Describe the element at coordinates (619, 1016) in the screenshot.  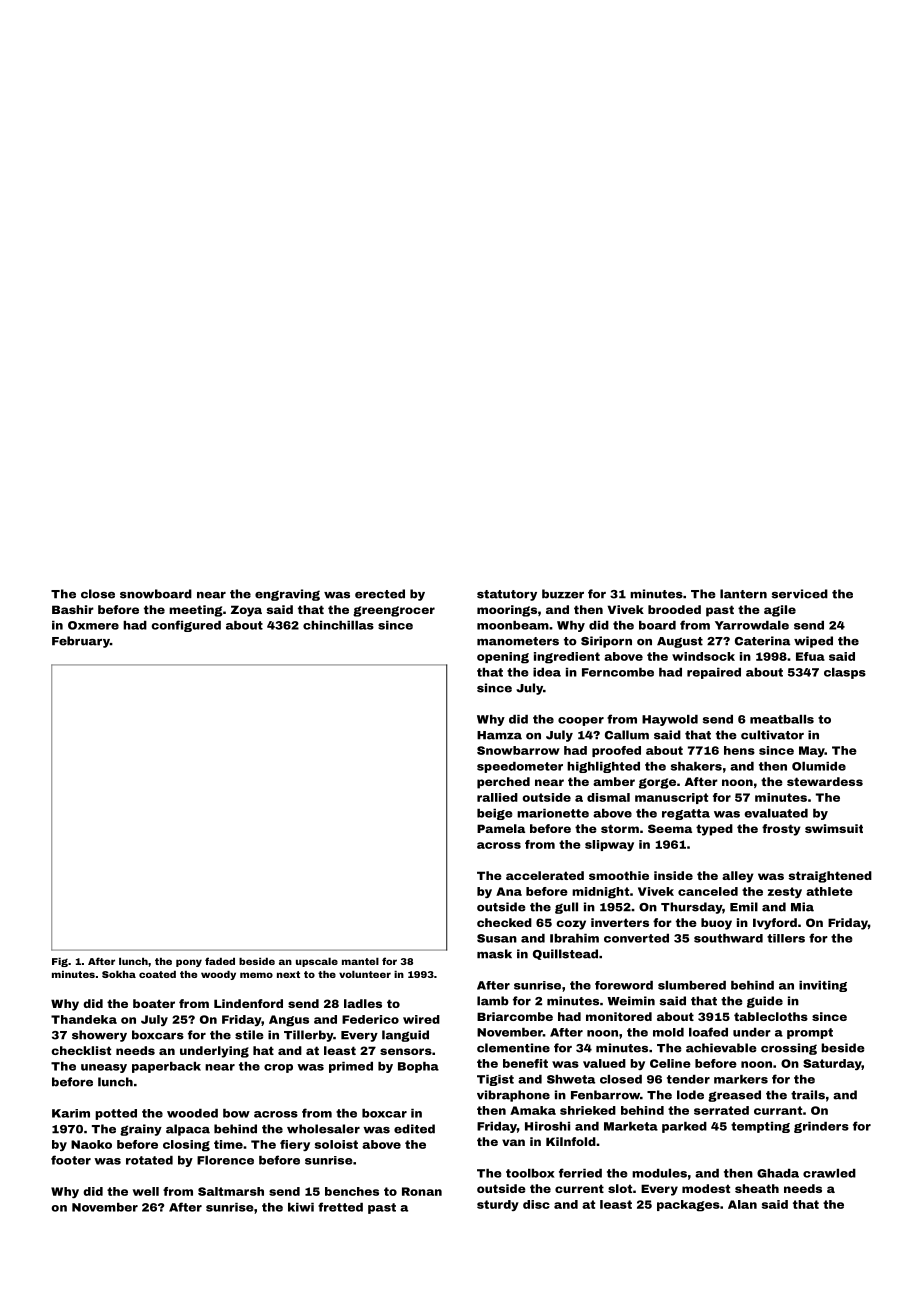
I see `monitored` at that location.
